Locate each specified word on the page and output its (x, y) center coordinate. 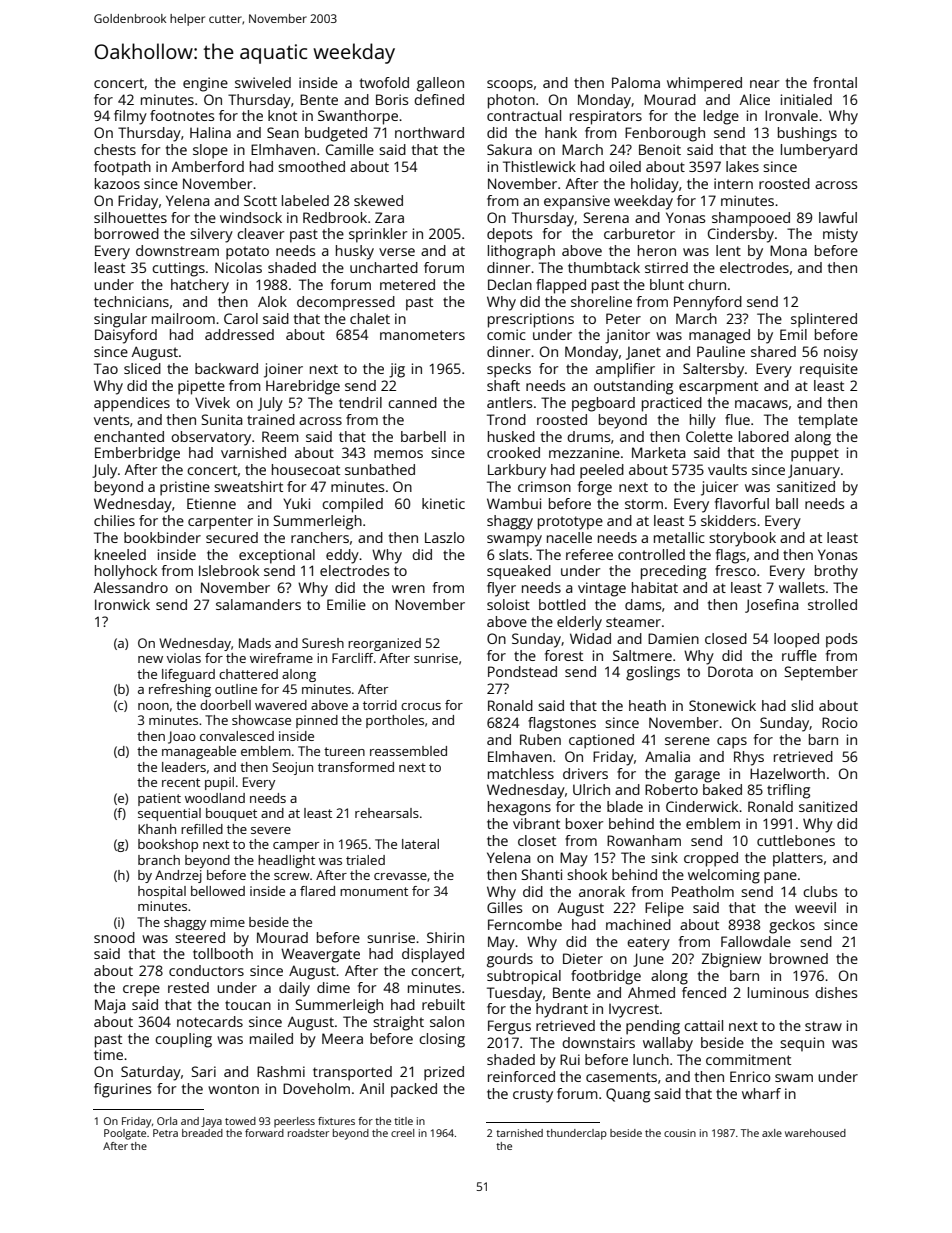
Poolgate (125, 1134)
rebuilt (443, 1004)
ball (787, 503)
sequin (802, 1044)
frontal (835, 82)
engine (205, 84)
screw (292, 876)
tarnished (519, 1133)
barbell (423, 436)
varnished (253, 452)
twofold (384, 82)
